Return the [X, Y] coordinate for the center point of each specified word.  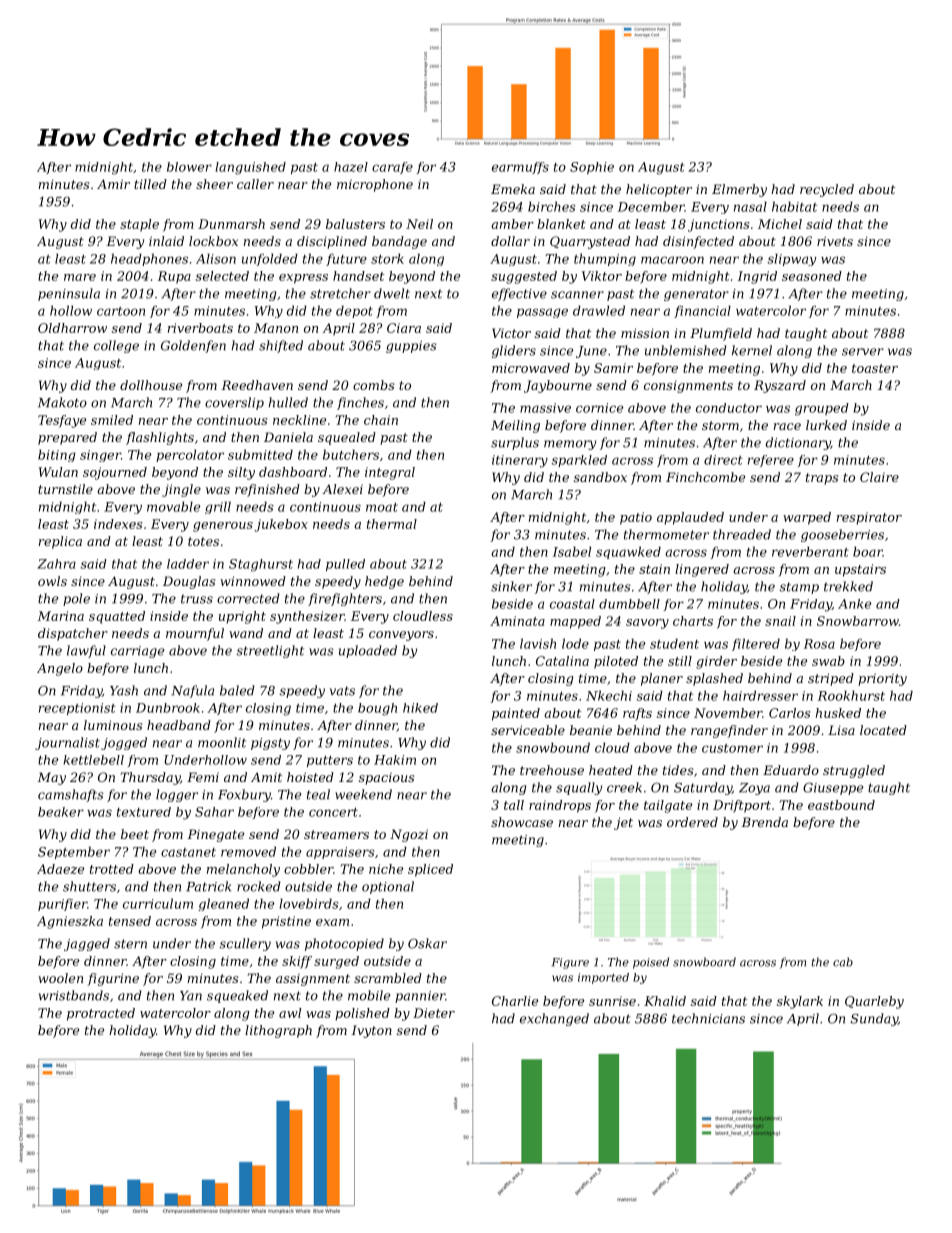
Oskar [427, 943]
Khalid [665, 1001]
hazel [351, 167]
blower [189, 167]
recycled [827, 190]
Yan [191, 996]
